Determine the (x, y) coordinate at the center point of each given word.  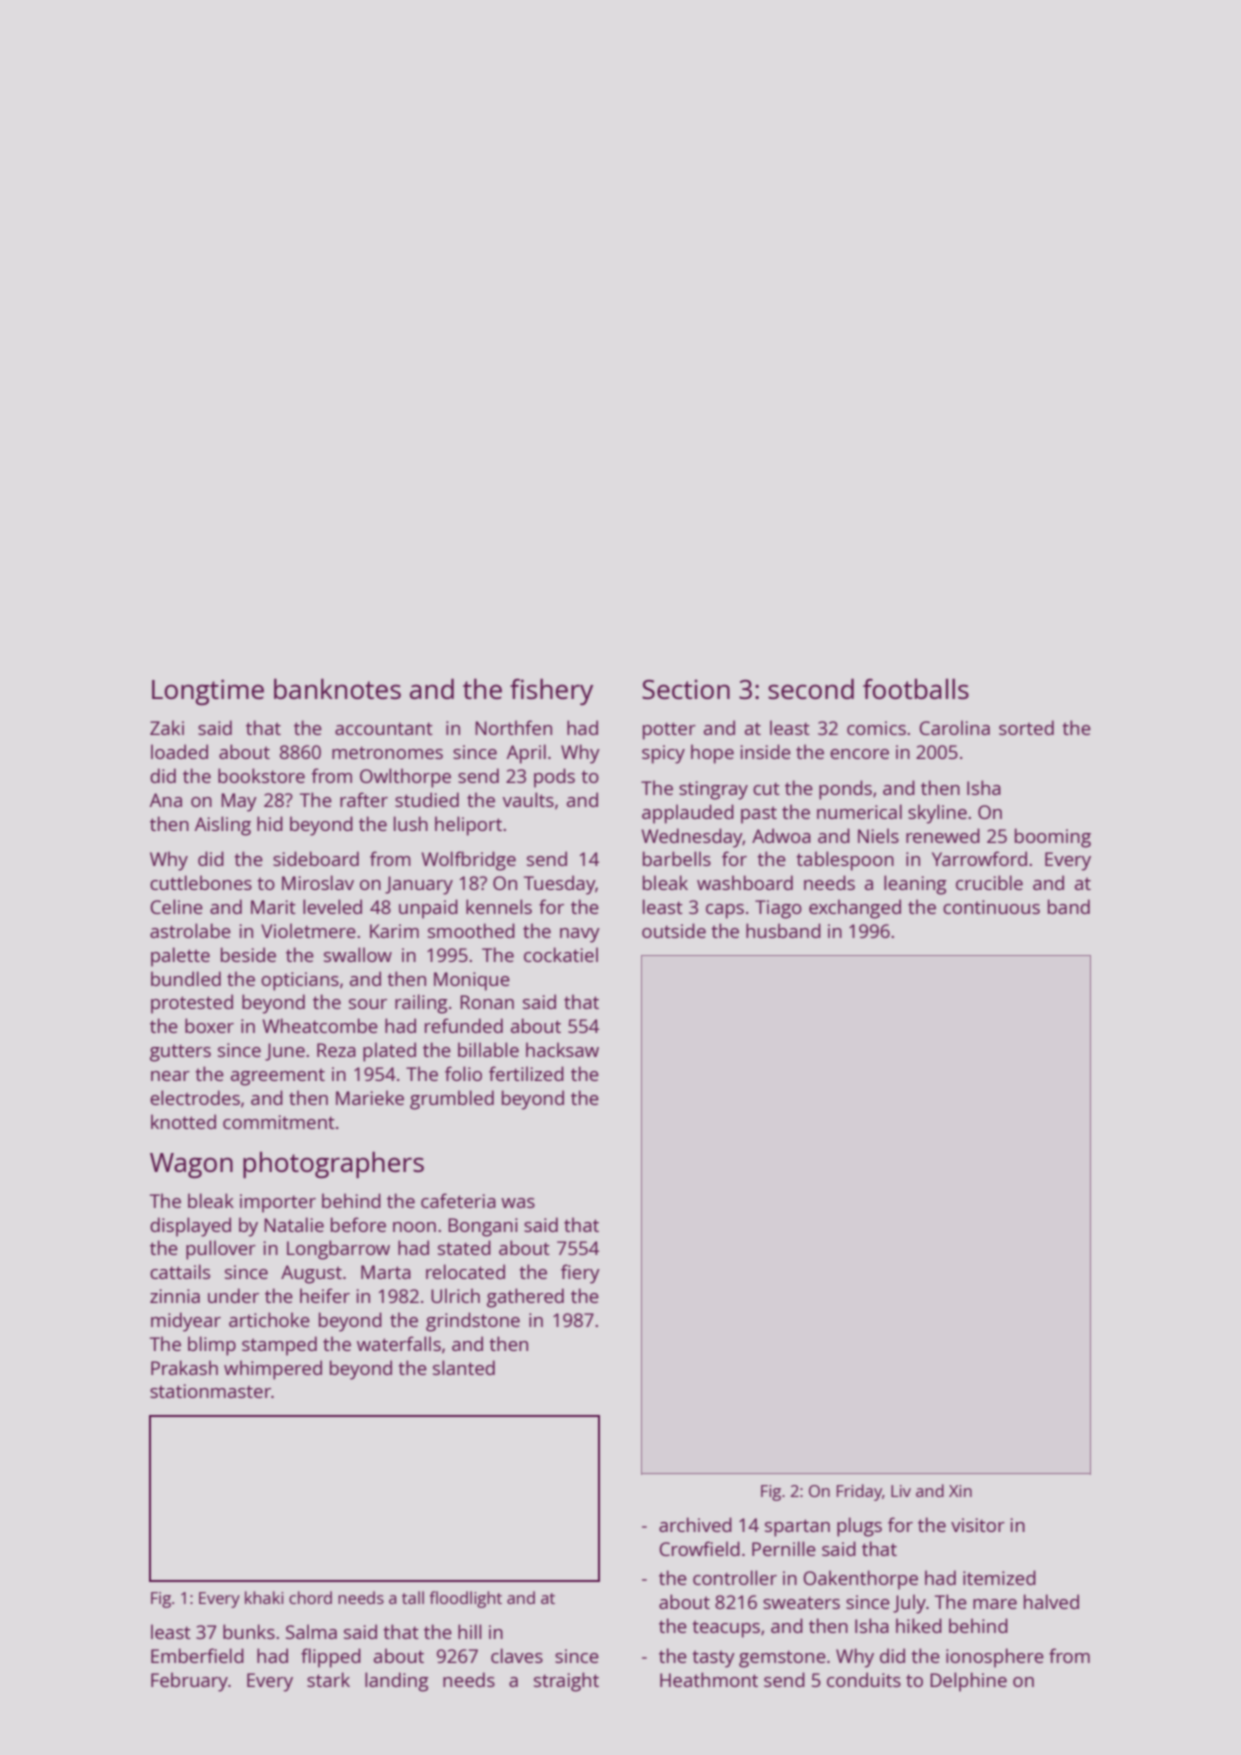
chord (310, 1597)
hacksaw (562, 1049)
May (239, 802)
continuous (991, 907)
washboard (745, 882)
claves (517, 1655)
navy (580, 935)
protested (192, 1004)
